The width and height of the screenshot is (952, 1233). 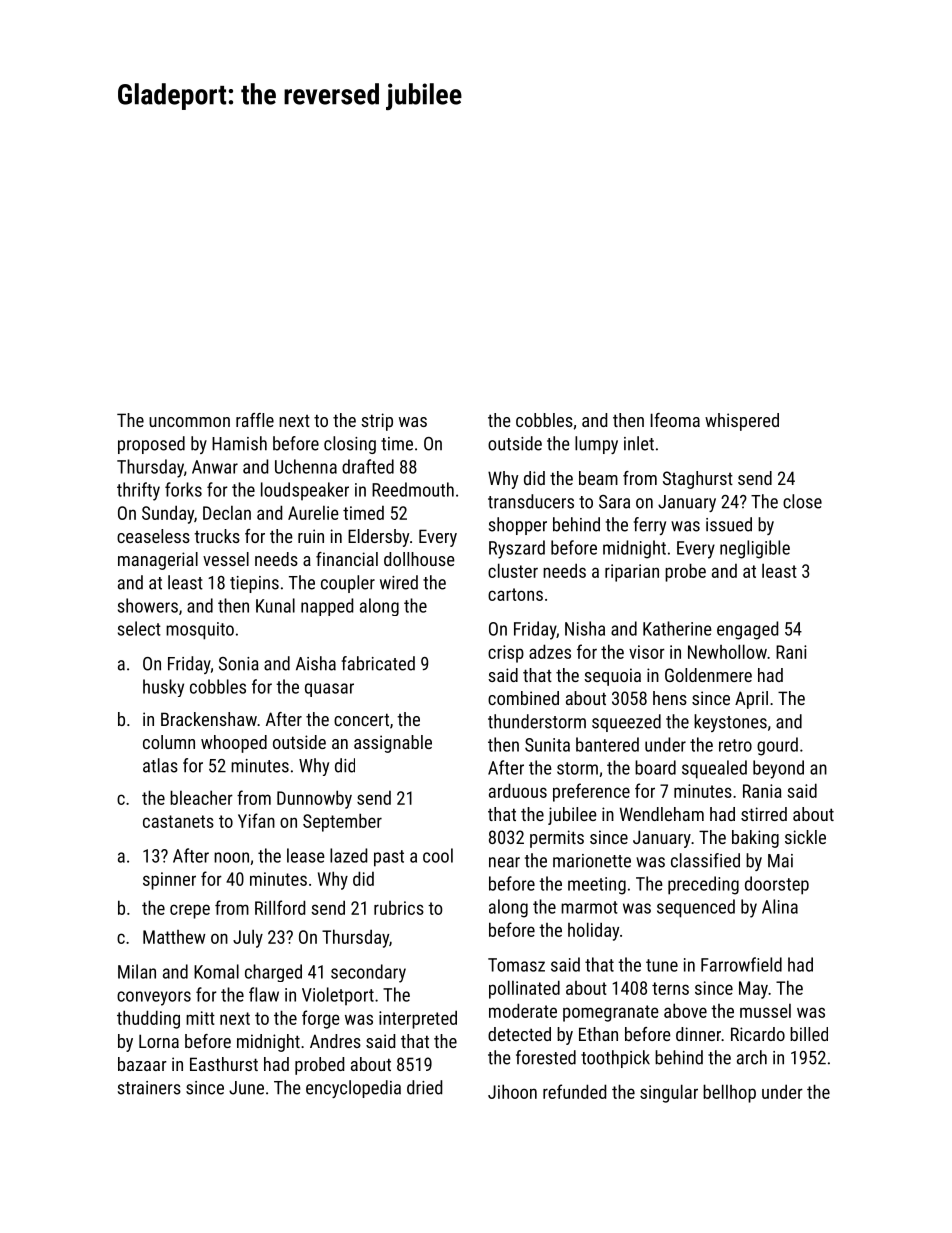 What do you see at coordinates (256, 820) in the screenshot?
I see `Yifan` at bounding box center [256, 820].
